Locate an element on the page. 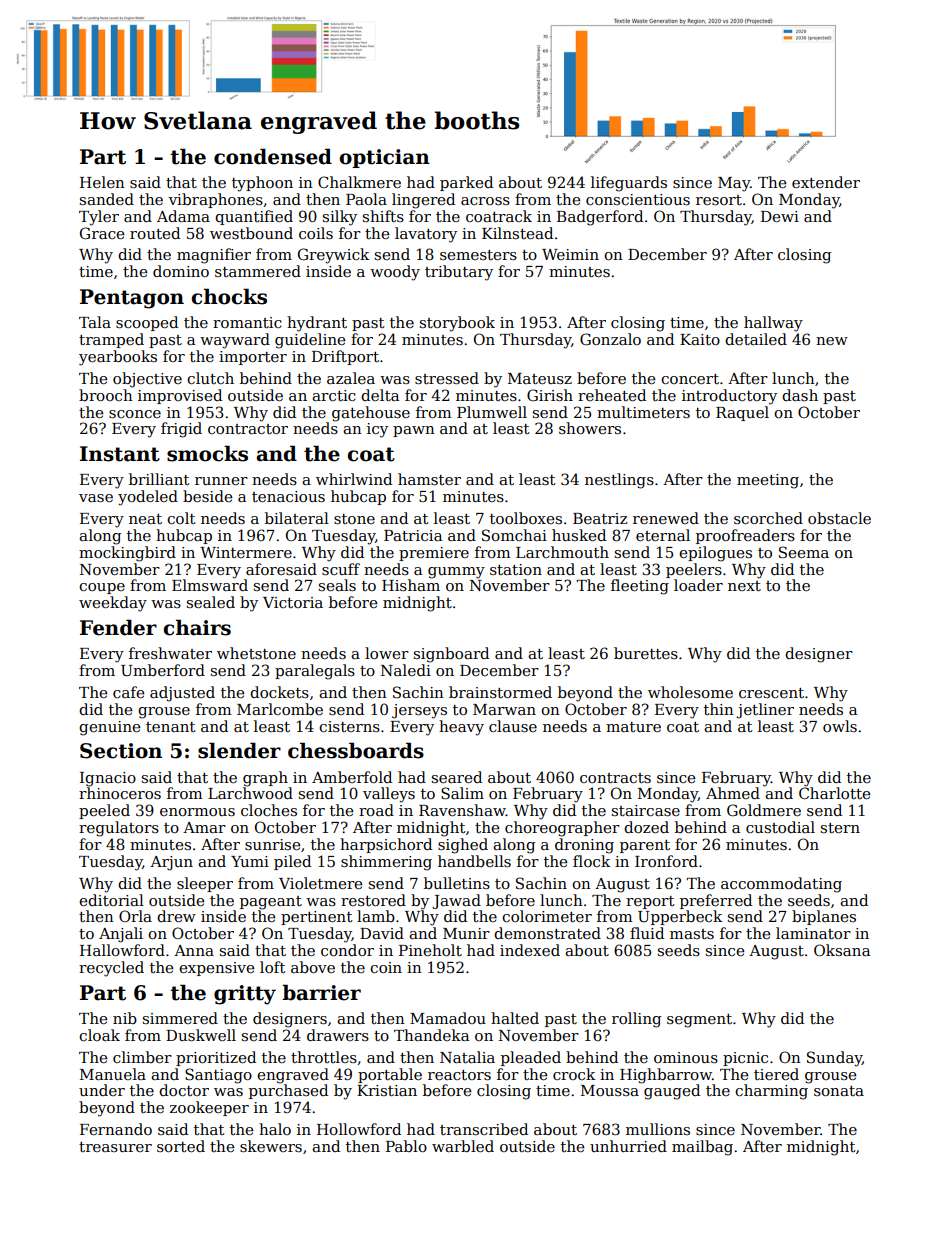 The width and height of the image is (952, 1233). hallway is located at coordinates (773, 324).
